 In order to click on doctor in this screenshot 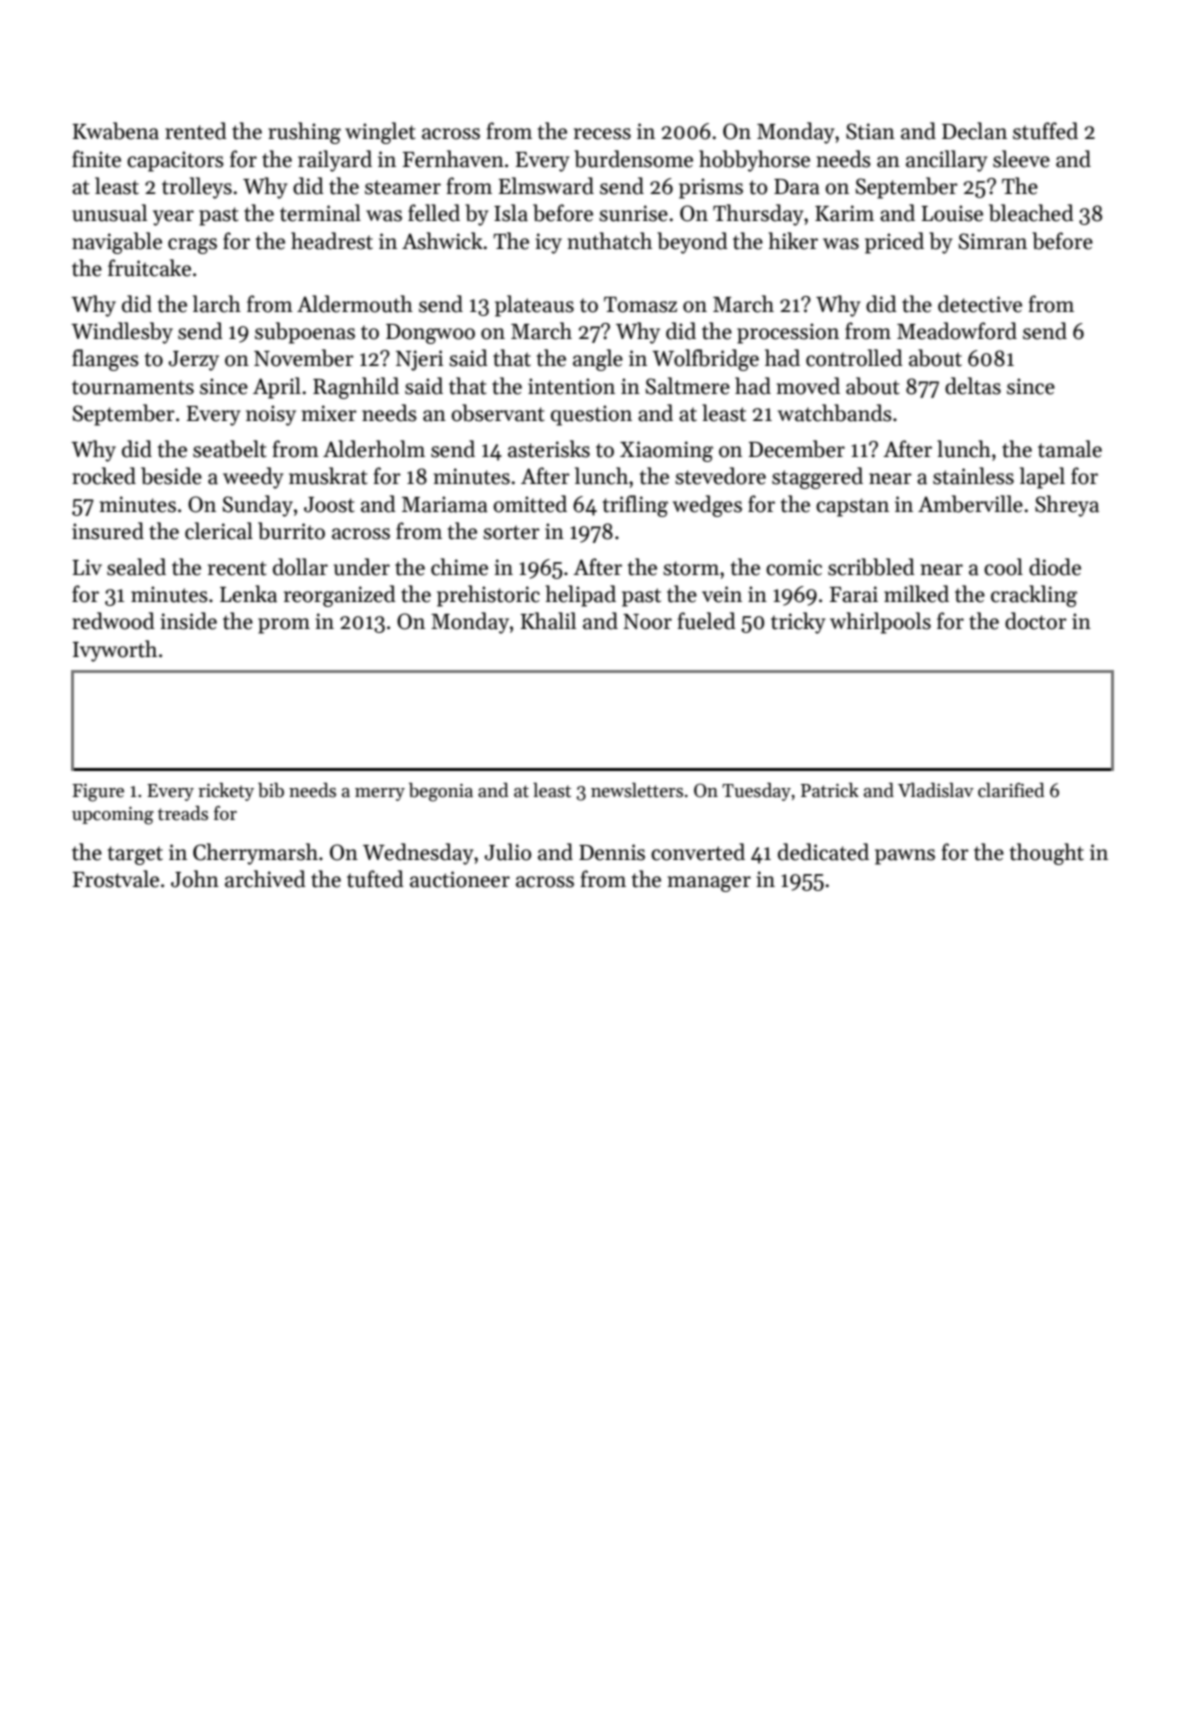, I will do `click(1036, 621)`.
